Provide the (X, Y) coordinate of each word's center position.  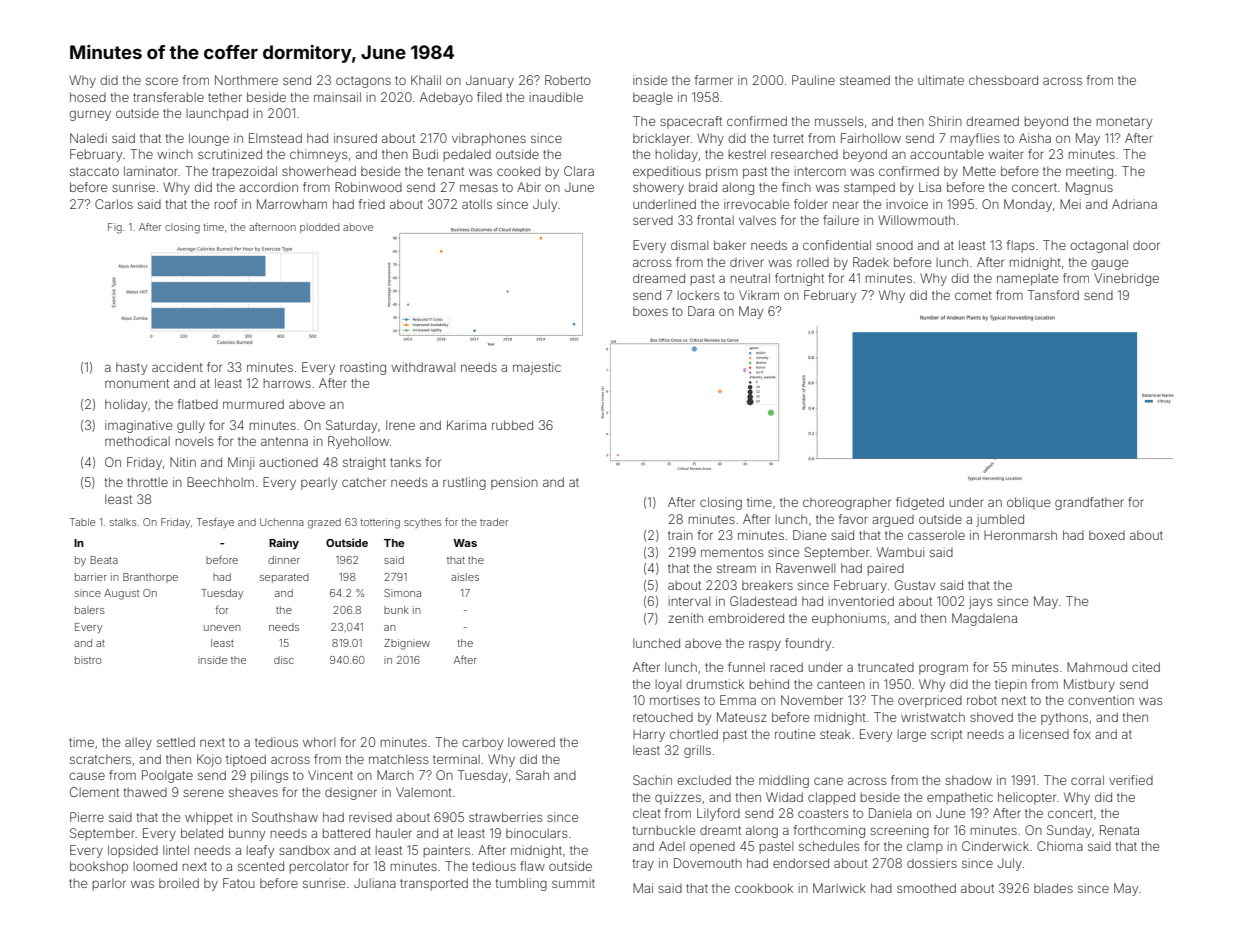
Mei (1070, 204)
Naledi (88, 138)
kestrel (747, 154)
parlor (109, 884)
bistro (88, 660)
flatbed (198, 404)
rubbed (512, 425)
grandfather (1089, 503)
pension (514, 483)
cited (1146, 667)
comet (973, 295)
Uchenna (282, 522)
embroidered (746, 618)
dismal (689, 245)
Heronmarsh (1020, 535)
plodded (319, 228)
